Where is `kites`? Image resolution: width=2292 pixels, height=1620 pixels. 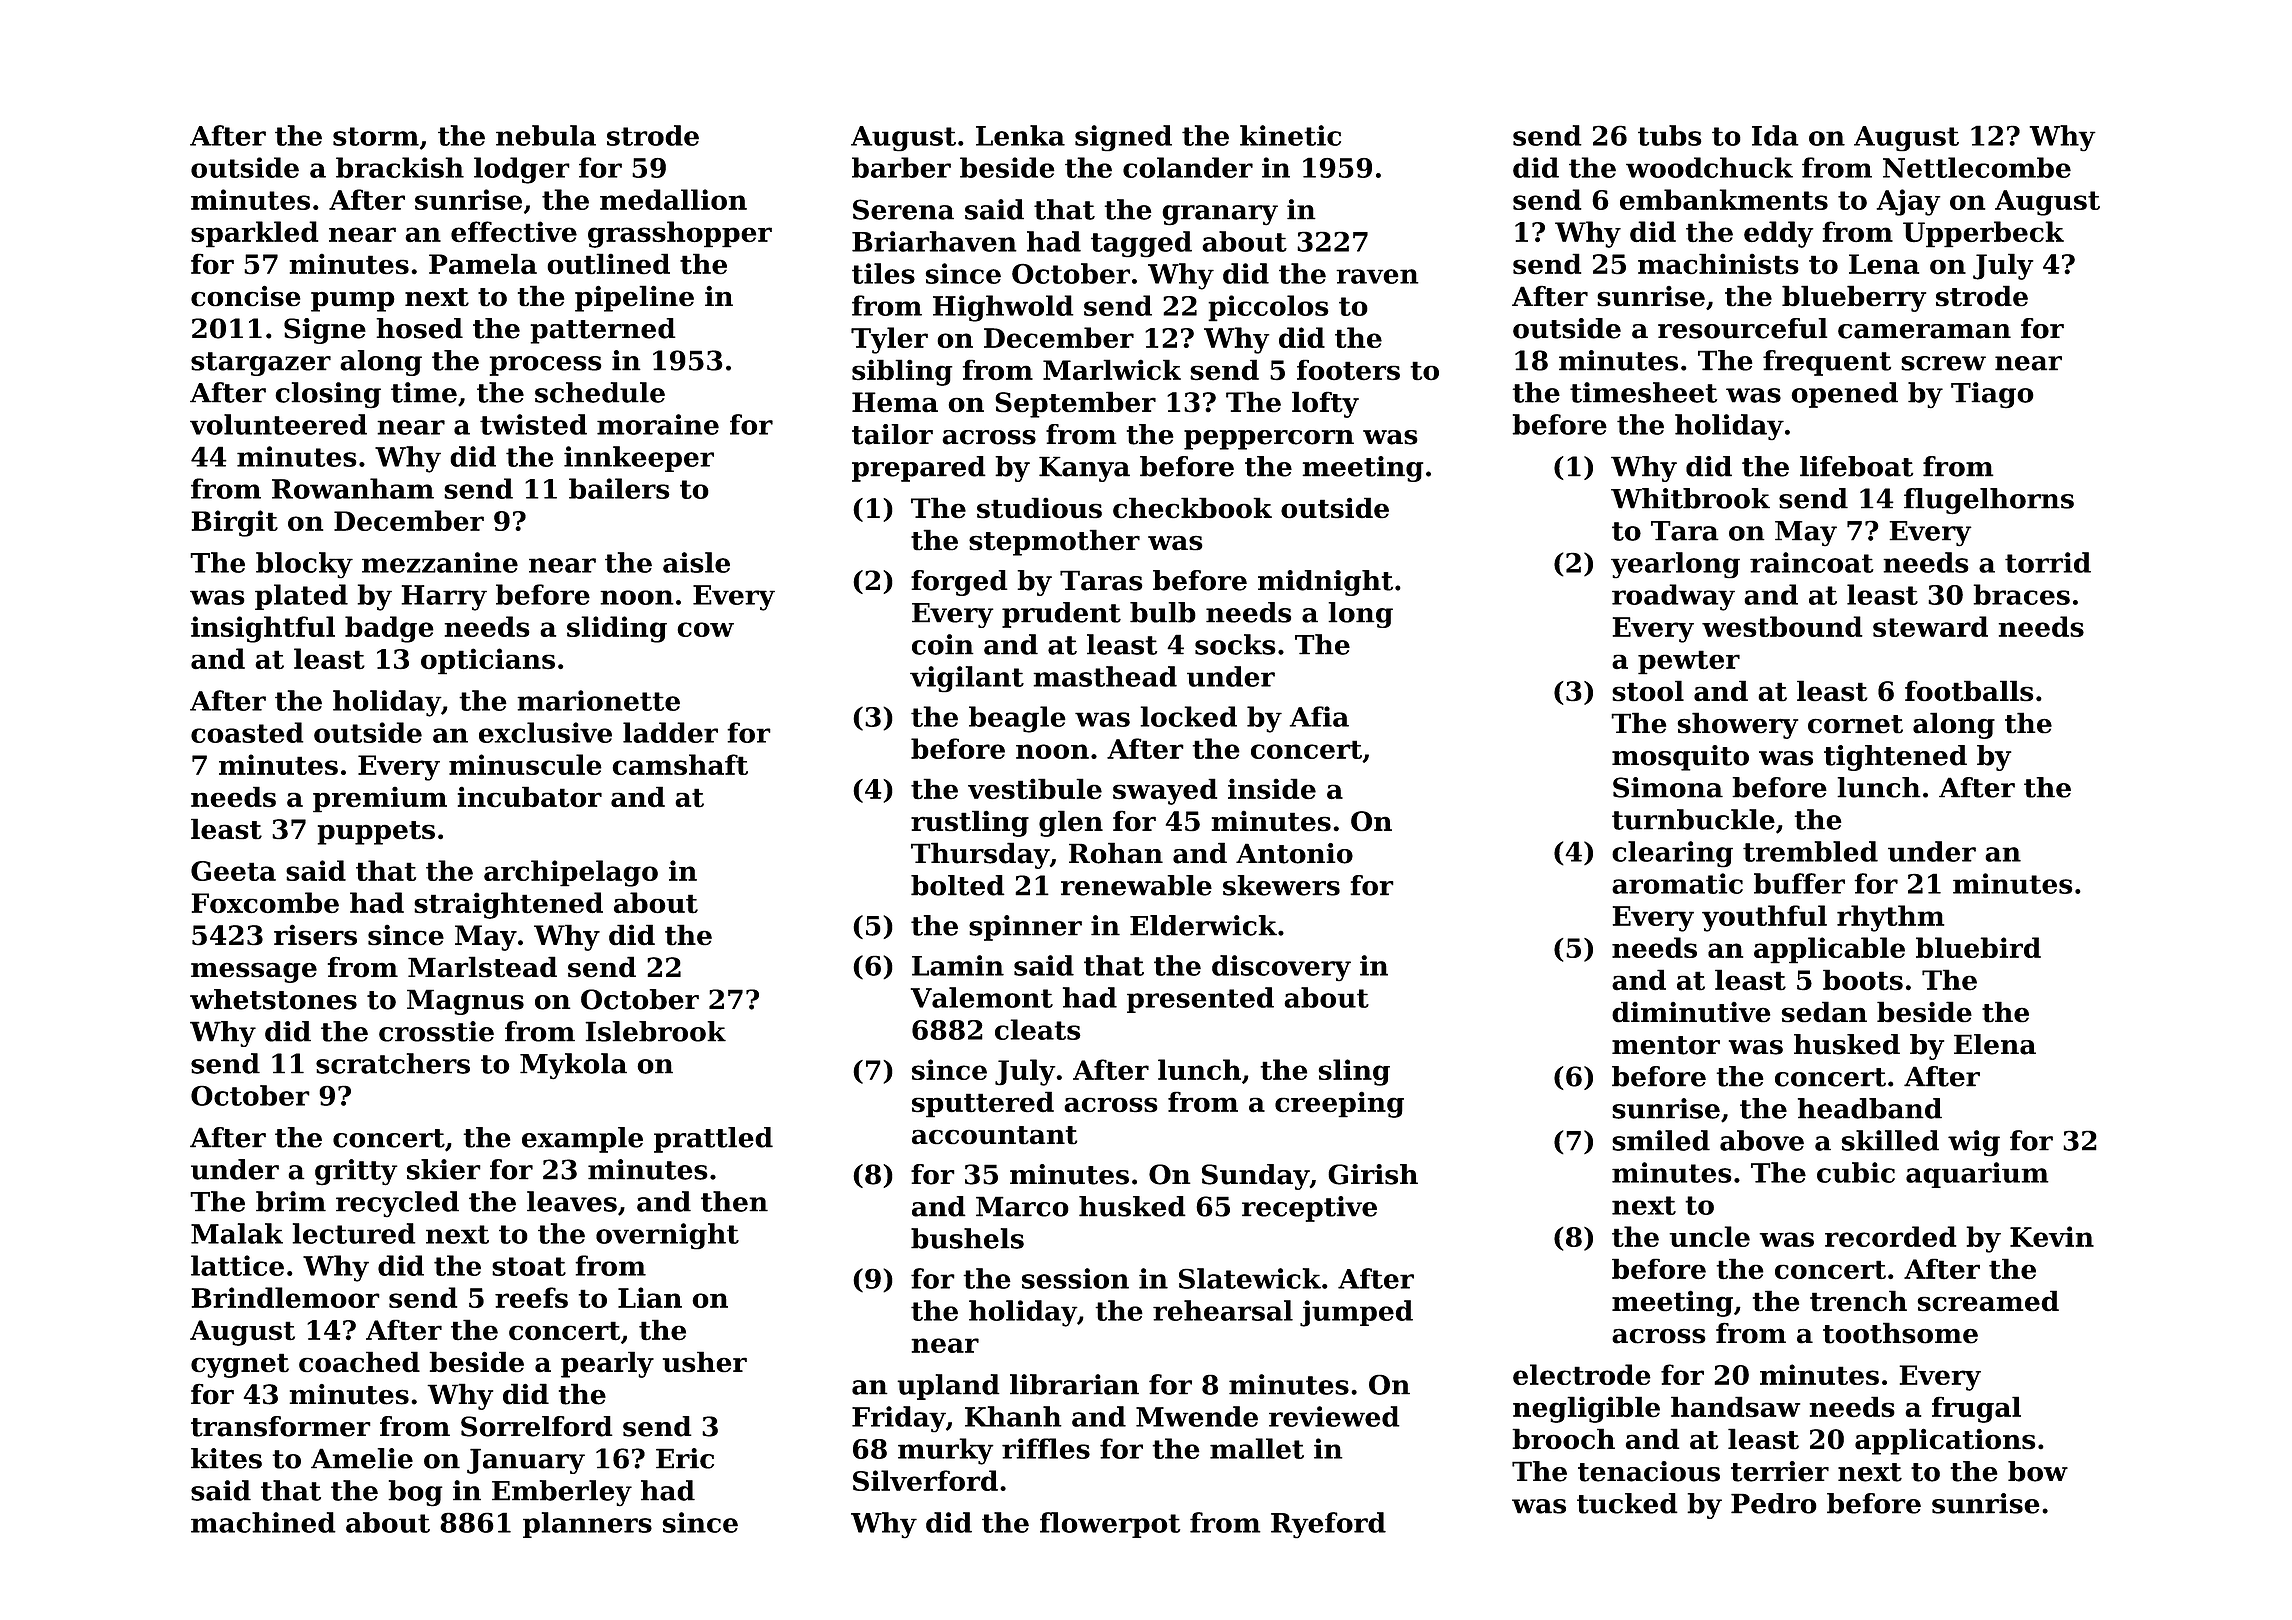 kites is located at coordinates (226, 1458).
